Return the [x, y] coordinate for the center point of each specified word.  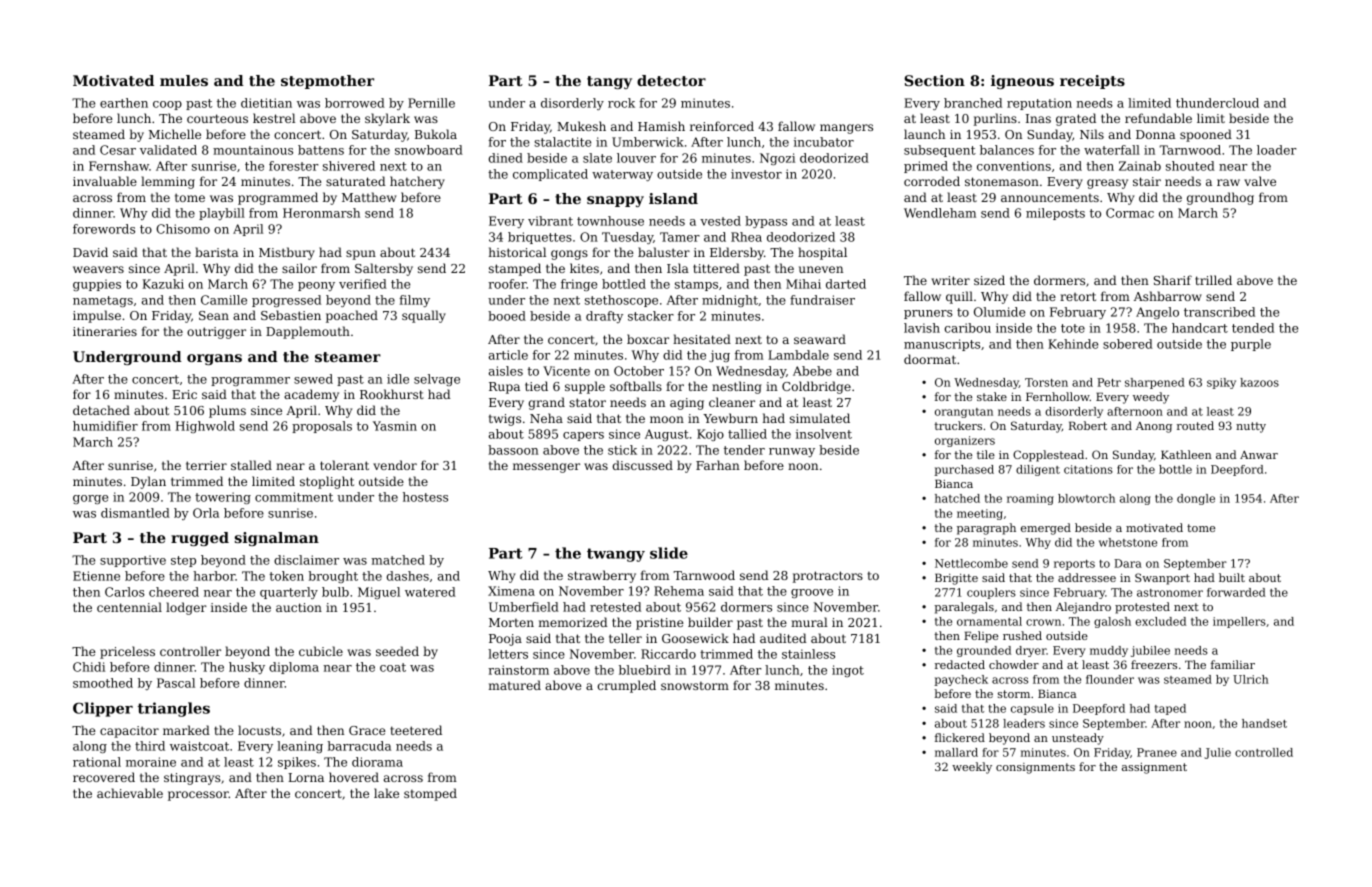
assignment [1154, 768]
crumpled [627, 686]
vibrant [550, 221]
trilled [1213, 280]
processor [198, 796]
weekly [972, 768]
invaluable [105, 181]
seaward [820, 339]
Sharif [1173, 280]
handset [1264, 723]
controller [190, 651]
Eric [184, 394]
